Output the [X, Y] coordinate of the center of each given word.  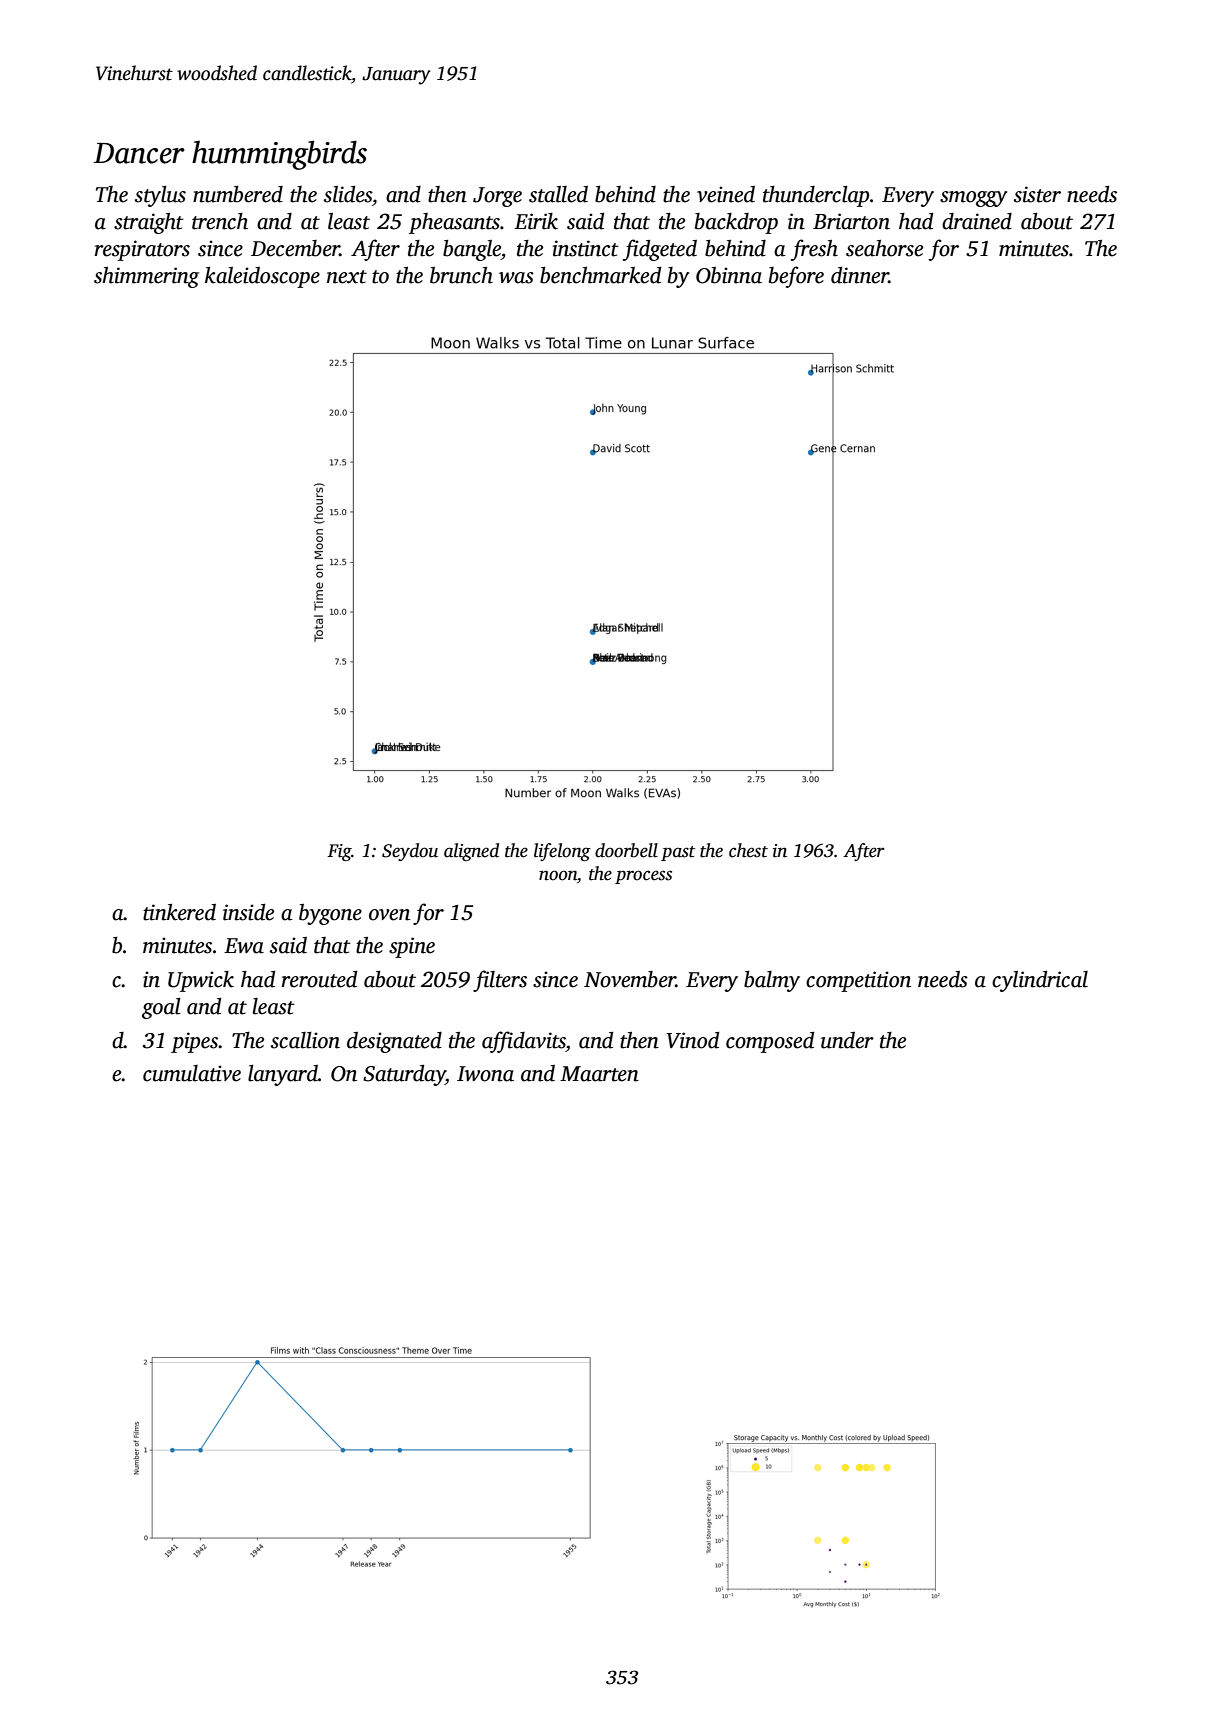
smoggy [973, 199]
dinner [860, 275]
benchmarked [600, 275]
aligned [471, 852]
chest [748, 850]
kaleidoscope [262, 277]
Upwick [201, 981]
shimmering [146, 277]
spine [412, 947]
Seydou [410, 852]
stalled [558, 194]
